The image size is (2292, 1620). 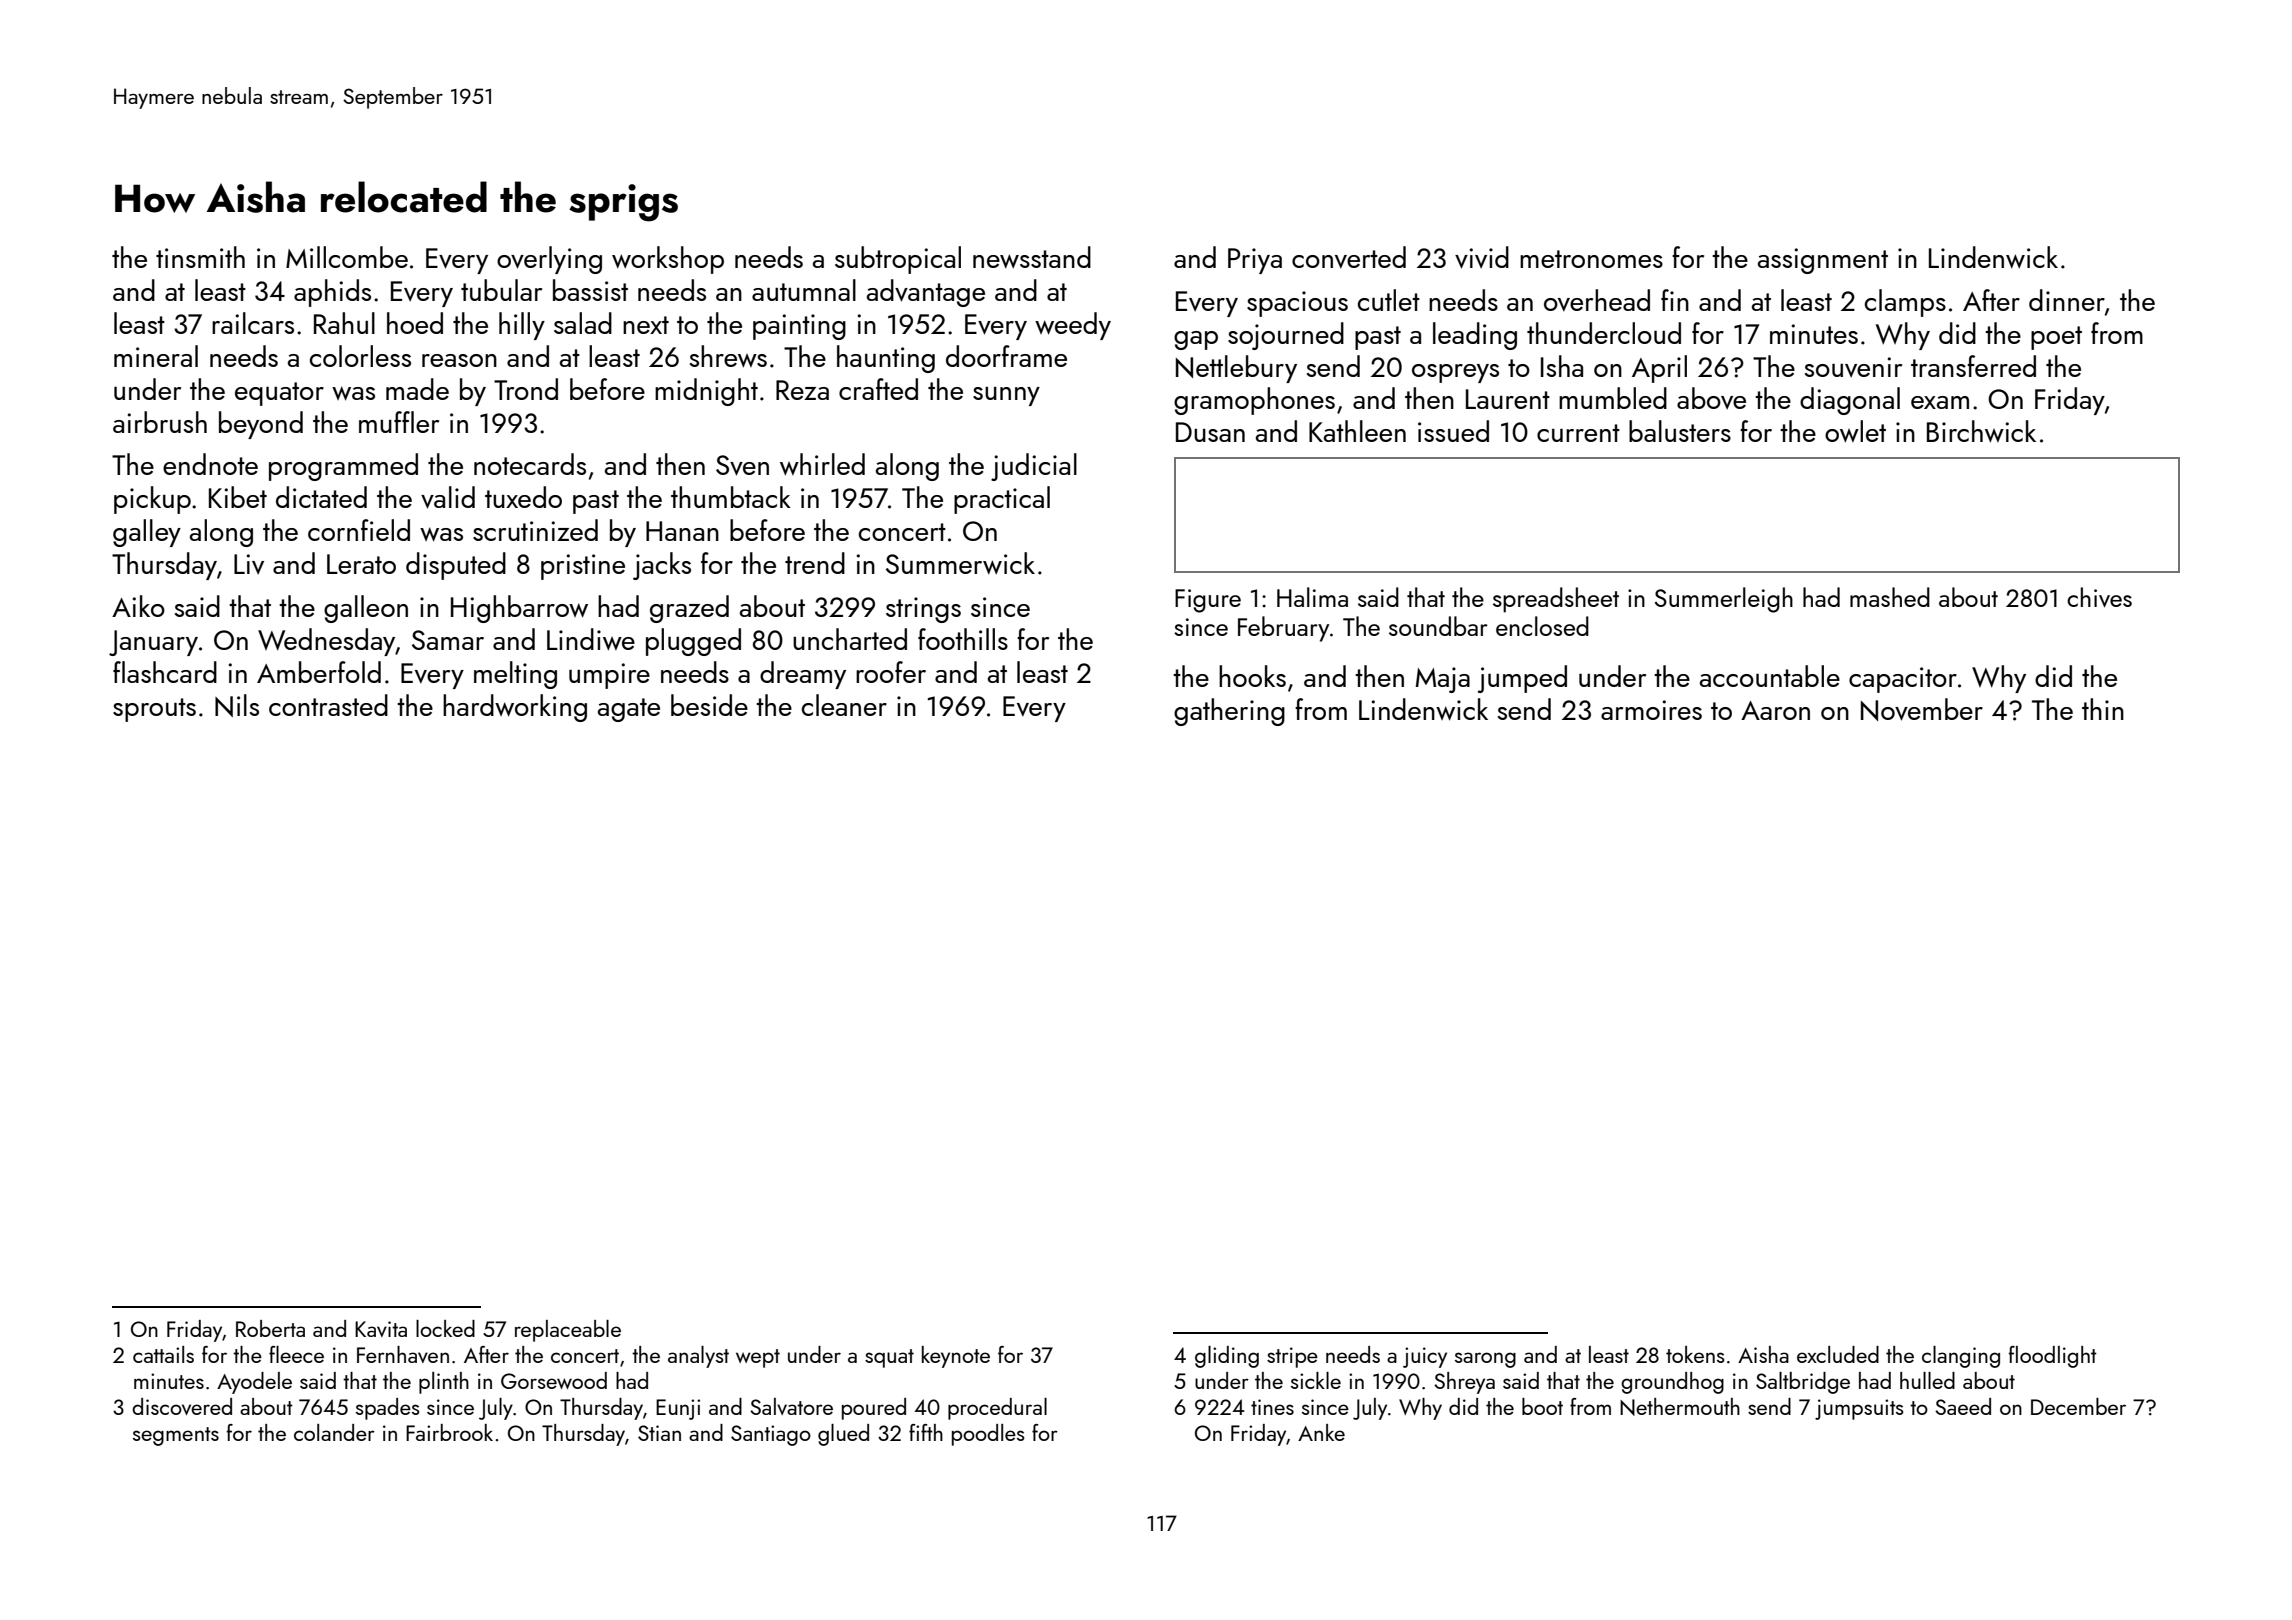 I want to click on locked, so click(x=445, y=1328).
